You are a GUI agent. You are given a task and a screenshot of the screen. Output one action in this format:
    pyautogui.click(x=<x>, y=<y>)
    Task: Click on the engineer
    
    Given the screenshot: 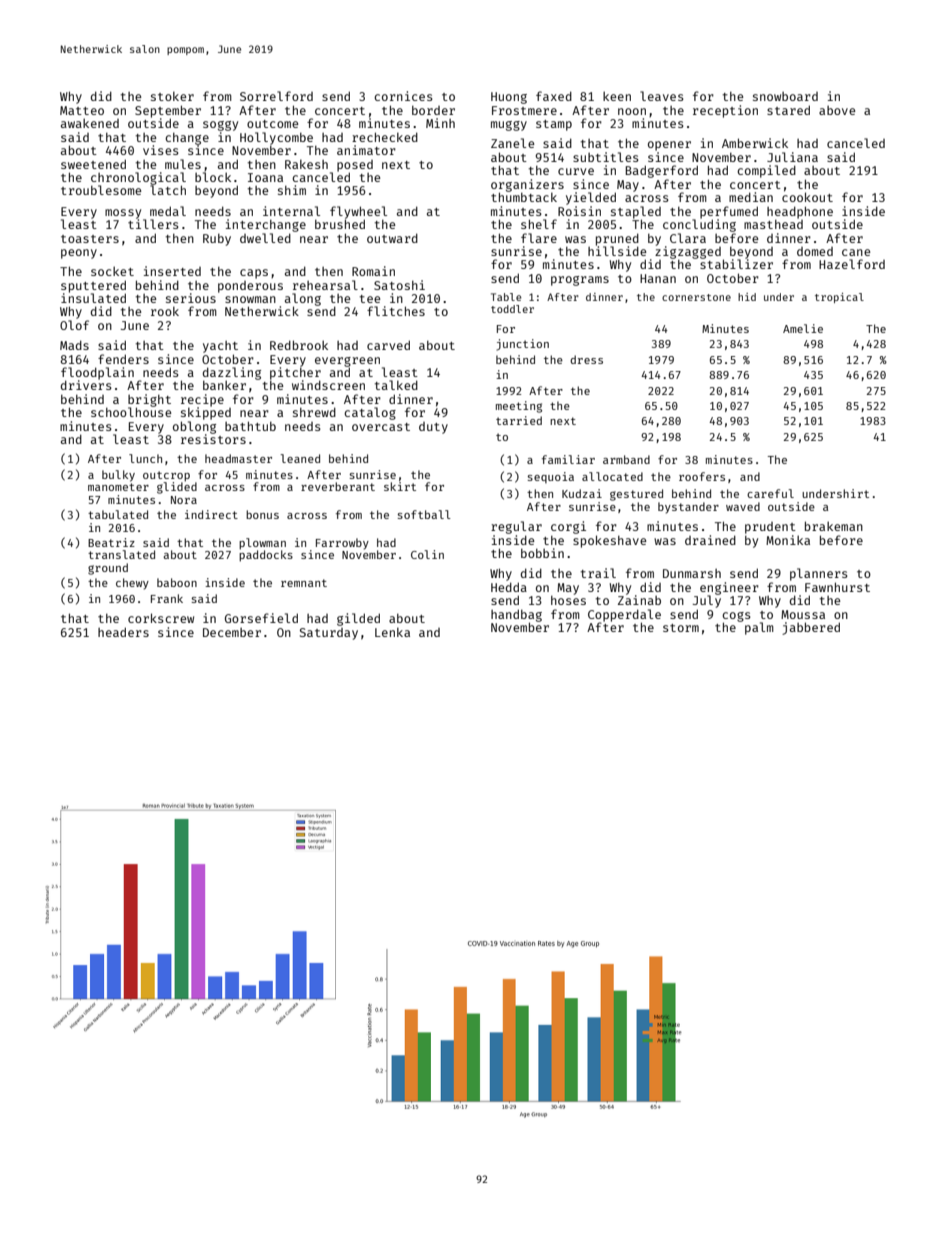 What is the action you would take?
    pyautogui.click(x=729, y=588)
